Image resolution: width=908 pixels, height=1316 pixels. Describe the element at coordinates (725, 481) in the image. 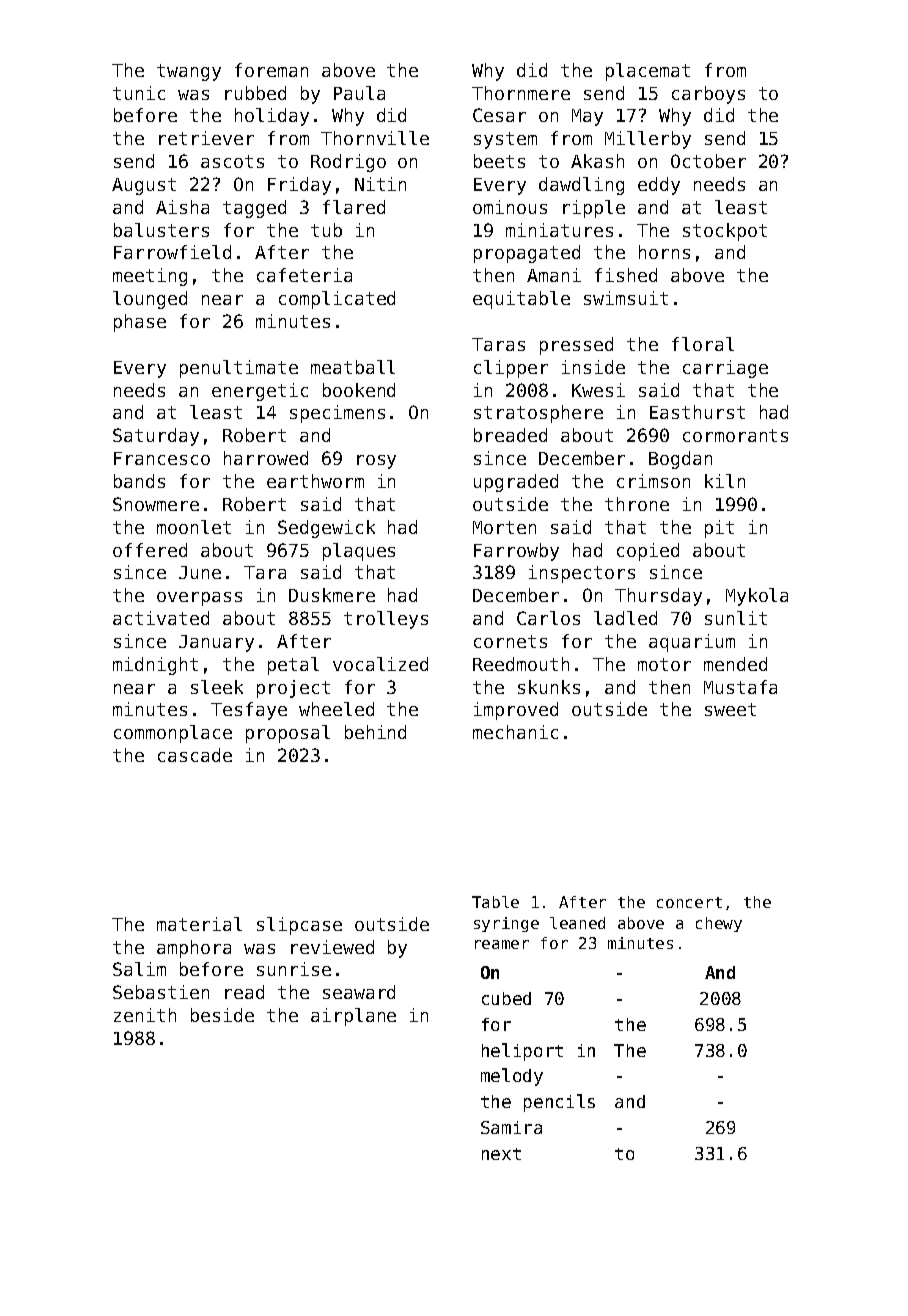

I see `kiln` at that location.
